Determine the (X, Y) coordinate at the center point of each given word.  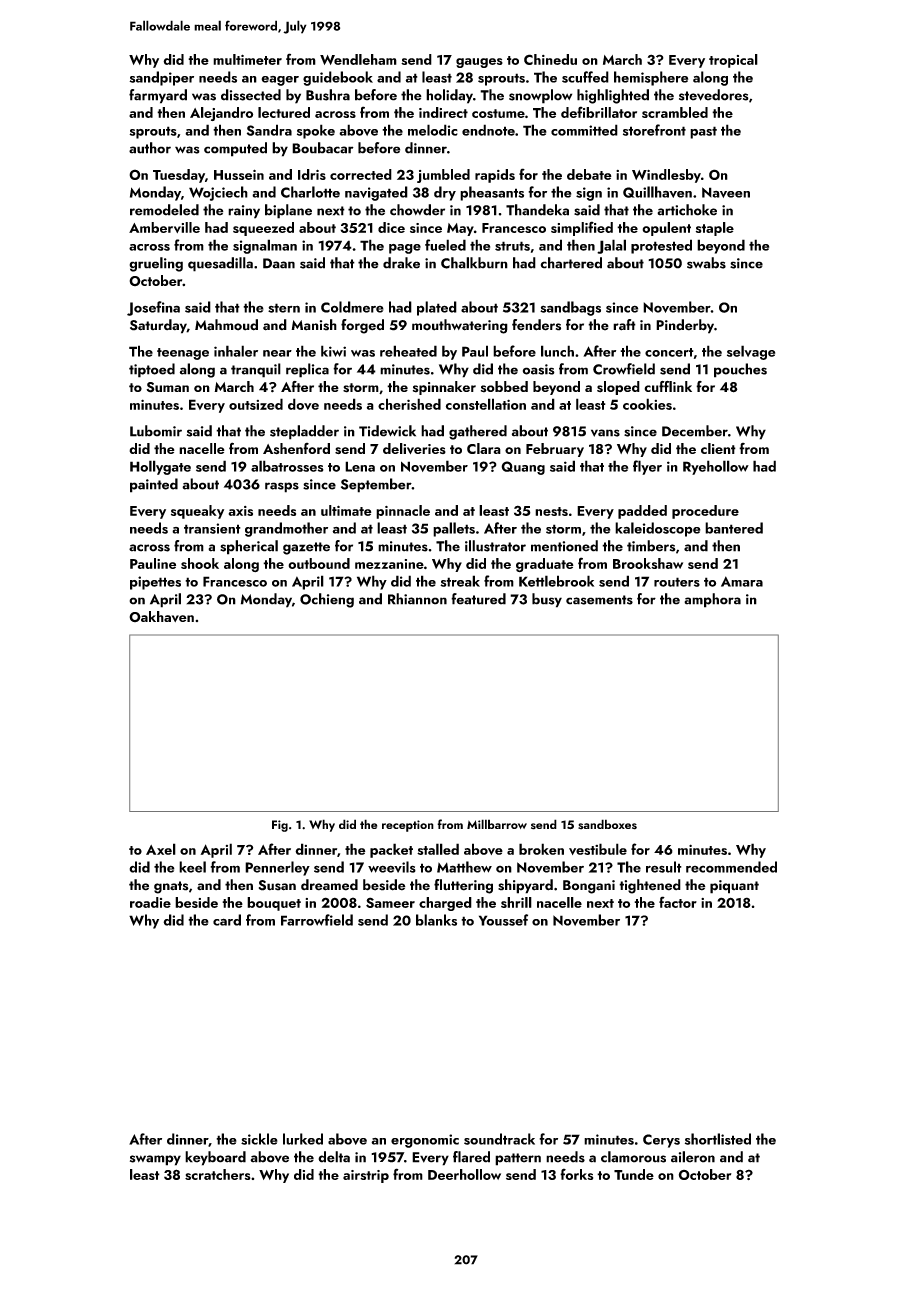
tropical (733, 61)
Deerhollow (464, 1174)
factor (678, 902)
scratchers (218, 1174)
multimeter (247, 59)
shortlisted (718, 1139)
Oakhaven (161, 616)
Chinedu (550, 59)
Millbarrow (497, 824)
